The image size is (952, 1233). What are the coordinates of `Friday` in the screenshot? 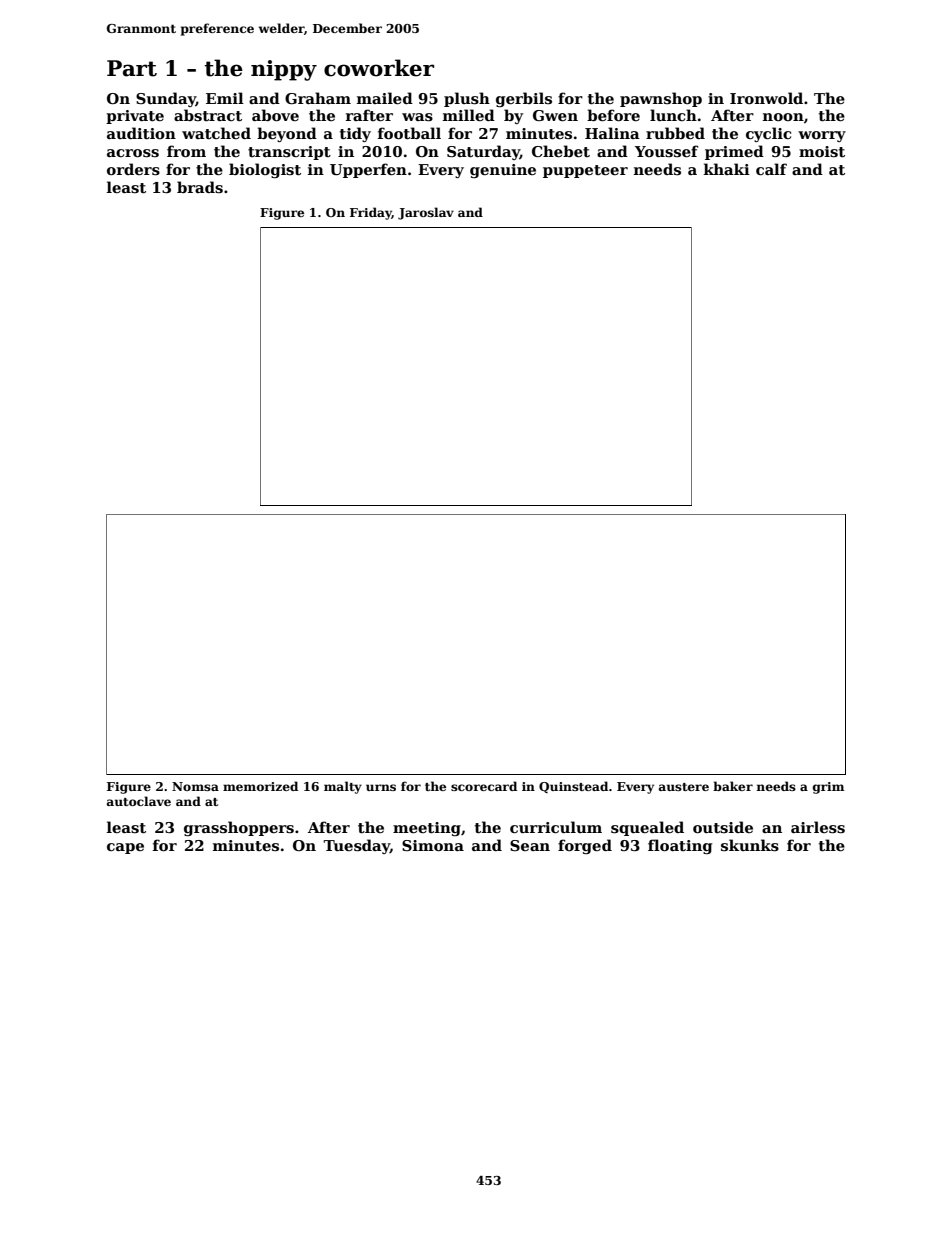 It's located at (371, 213).
